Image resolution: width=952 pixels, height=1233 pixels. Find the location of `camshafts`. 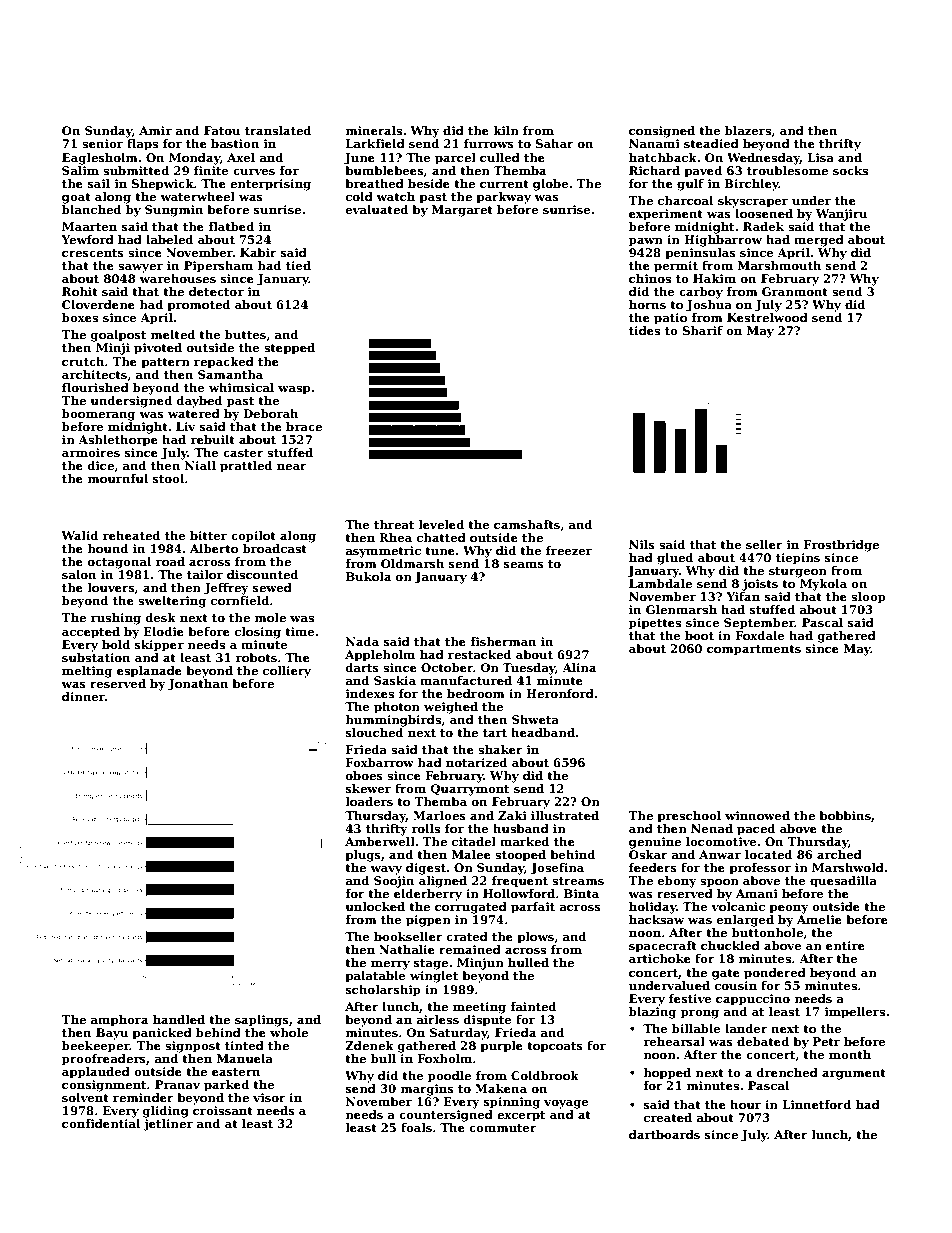

camshafts is located at coordinates (527, 524).
